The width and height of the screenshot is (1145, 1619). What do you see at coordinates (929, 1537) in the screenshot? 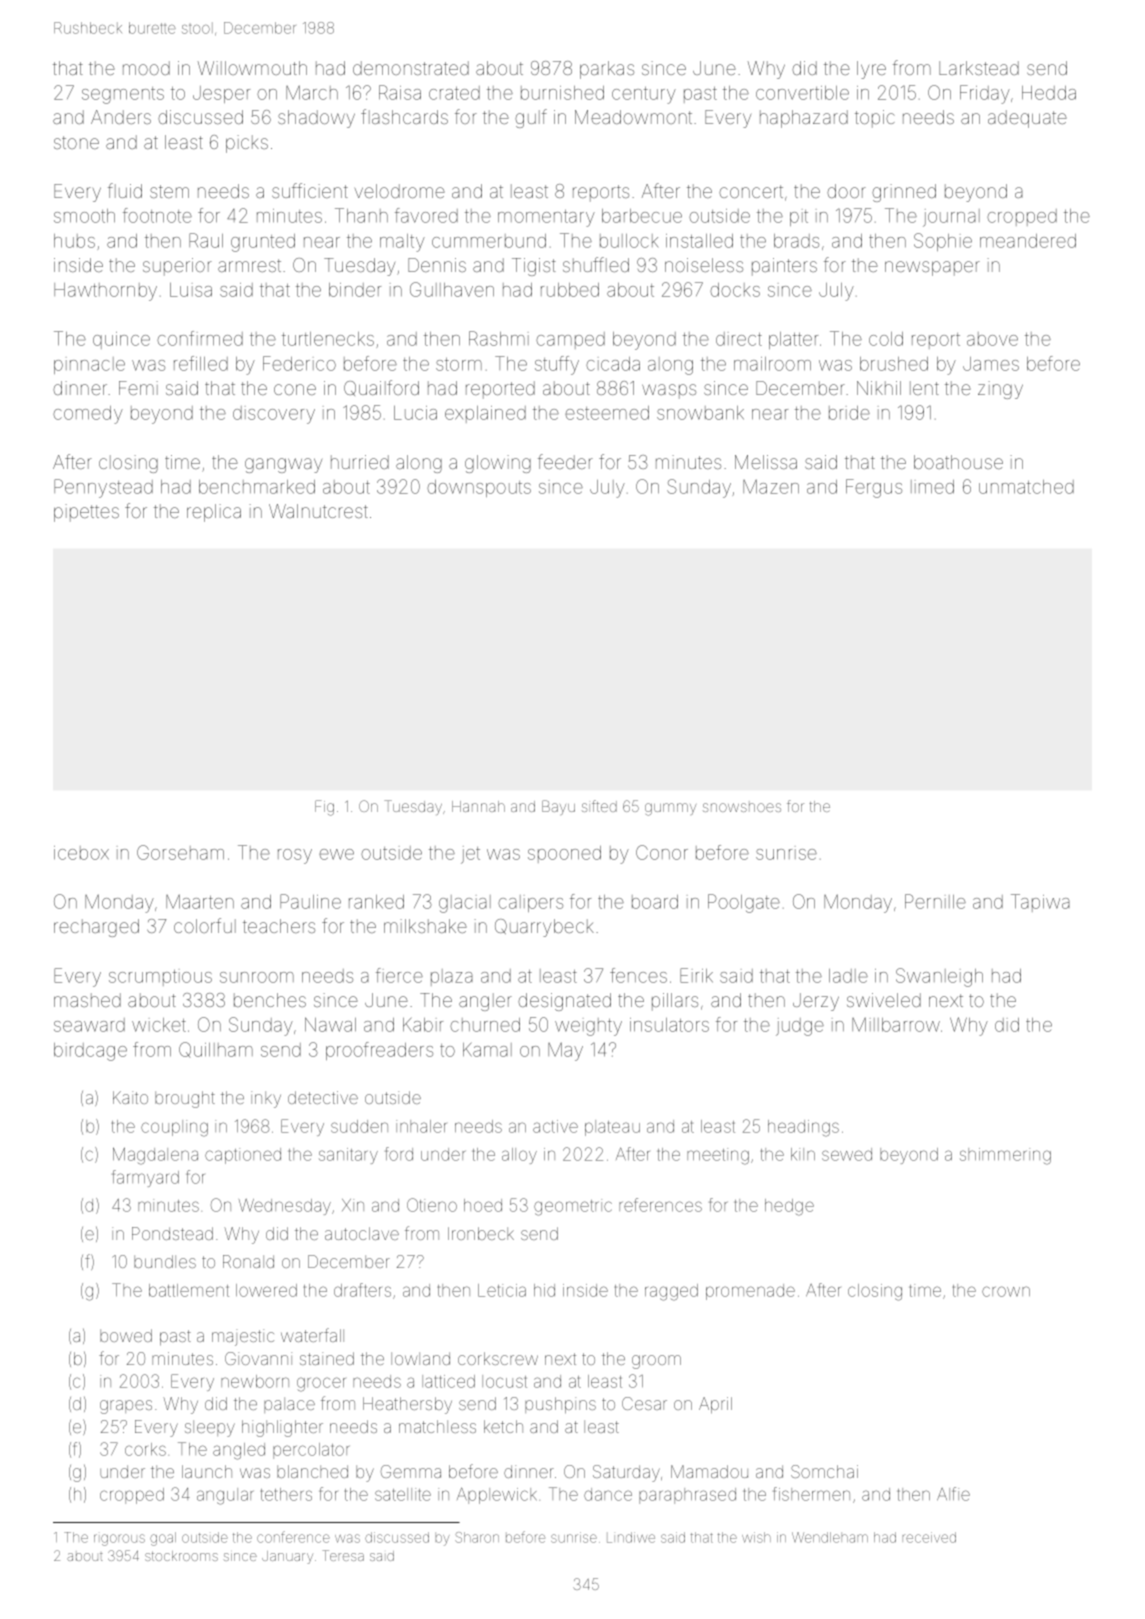
I see `received` at bounding box center [929, 1537].
